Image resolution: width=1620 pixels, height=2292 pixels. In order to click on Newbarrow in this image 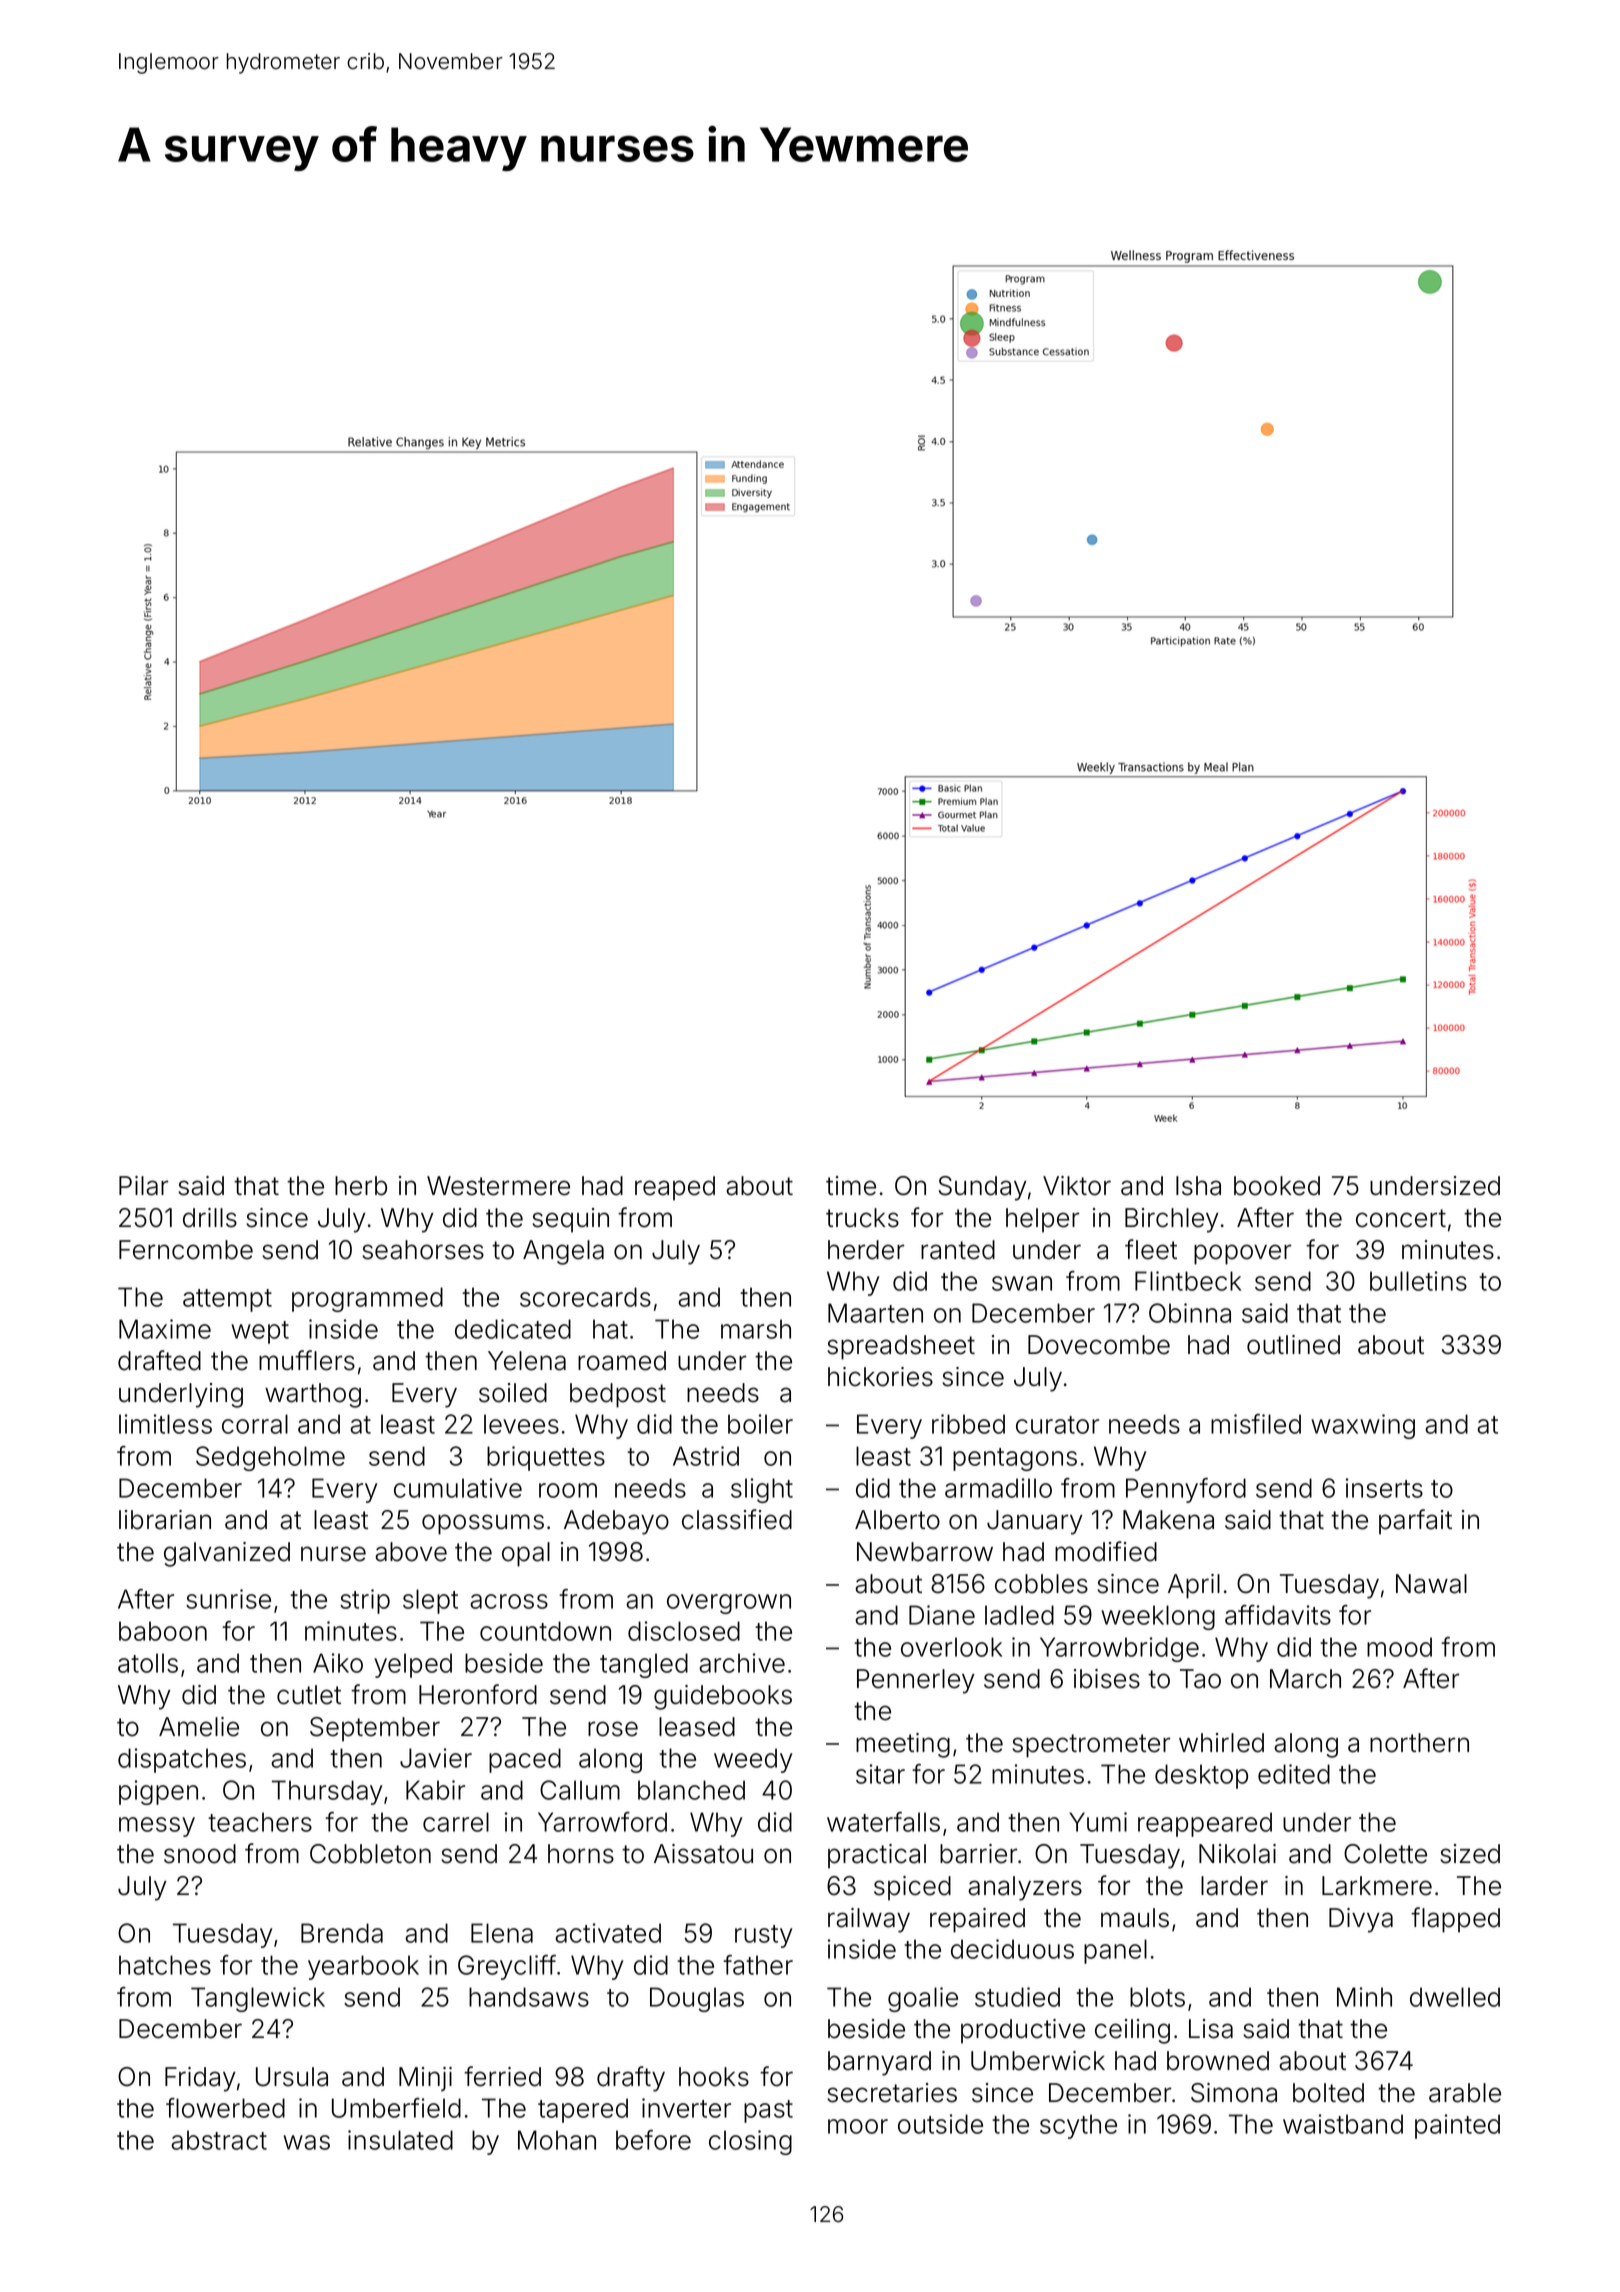, I will do `click(925, 1552)`.
